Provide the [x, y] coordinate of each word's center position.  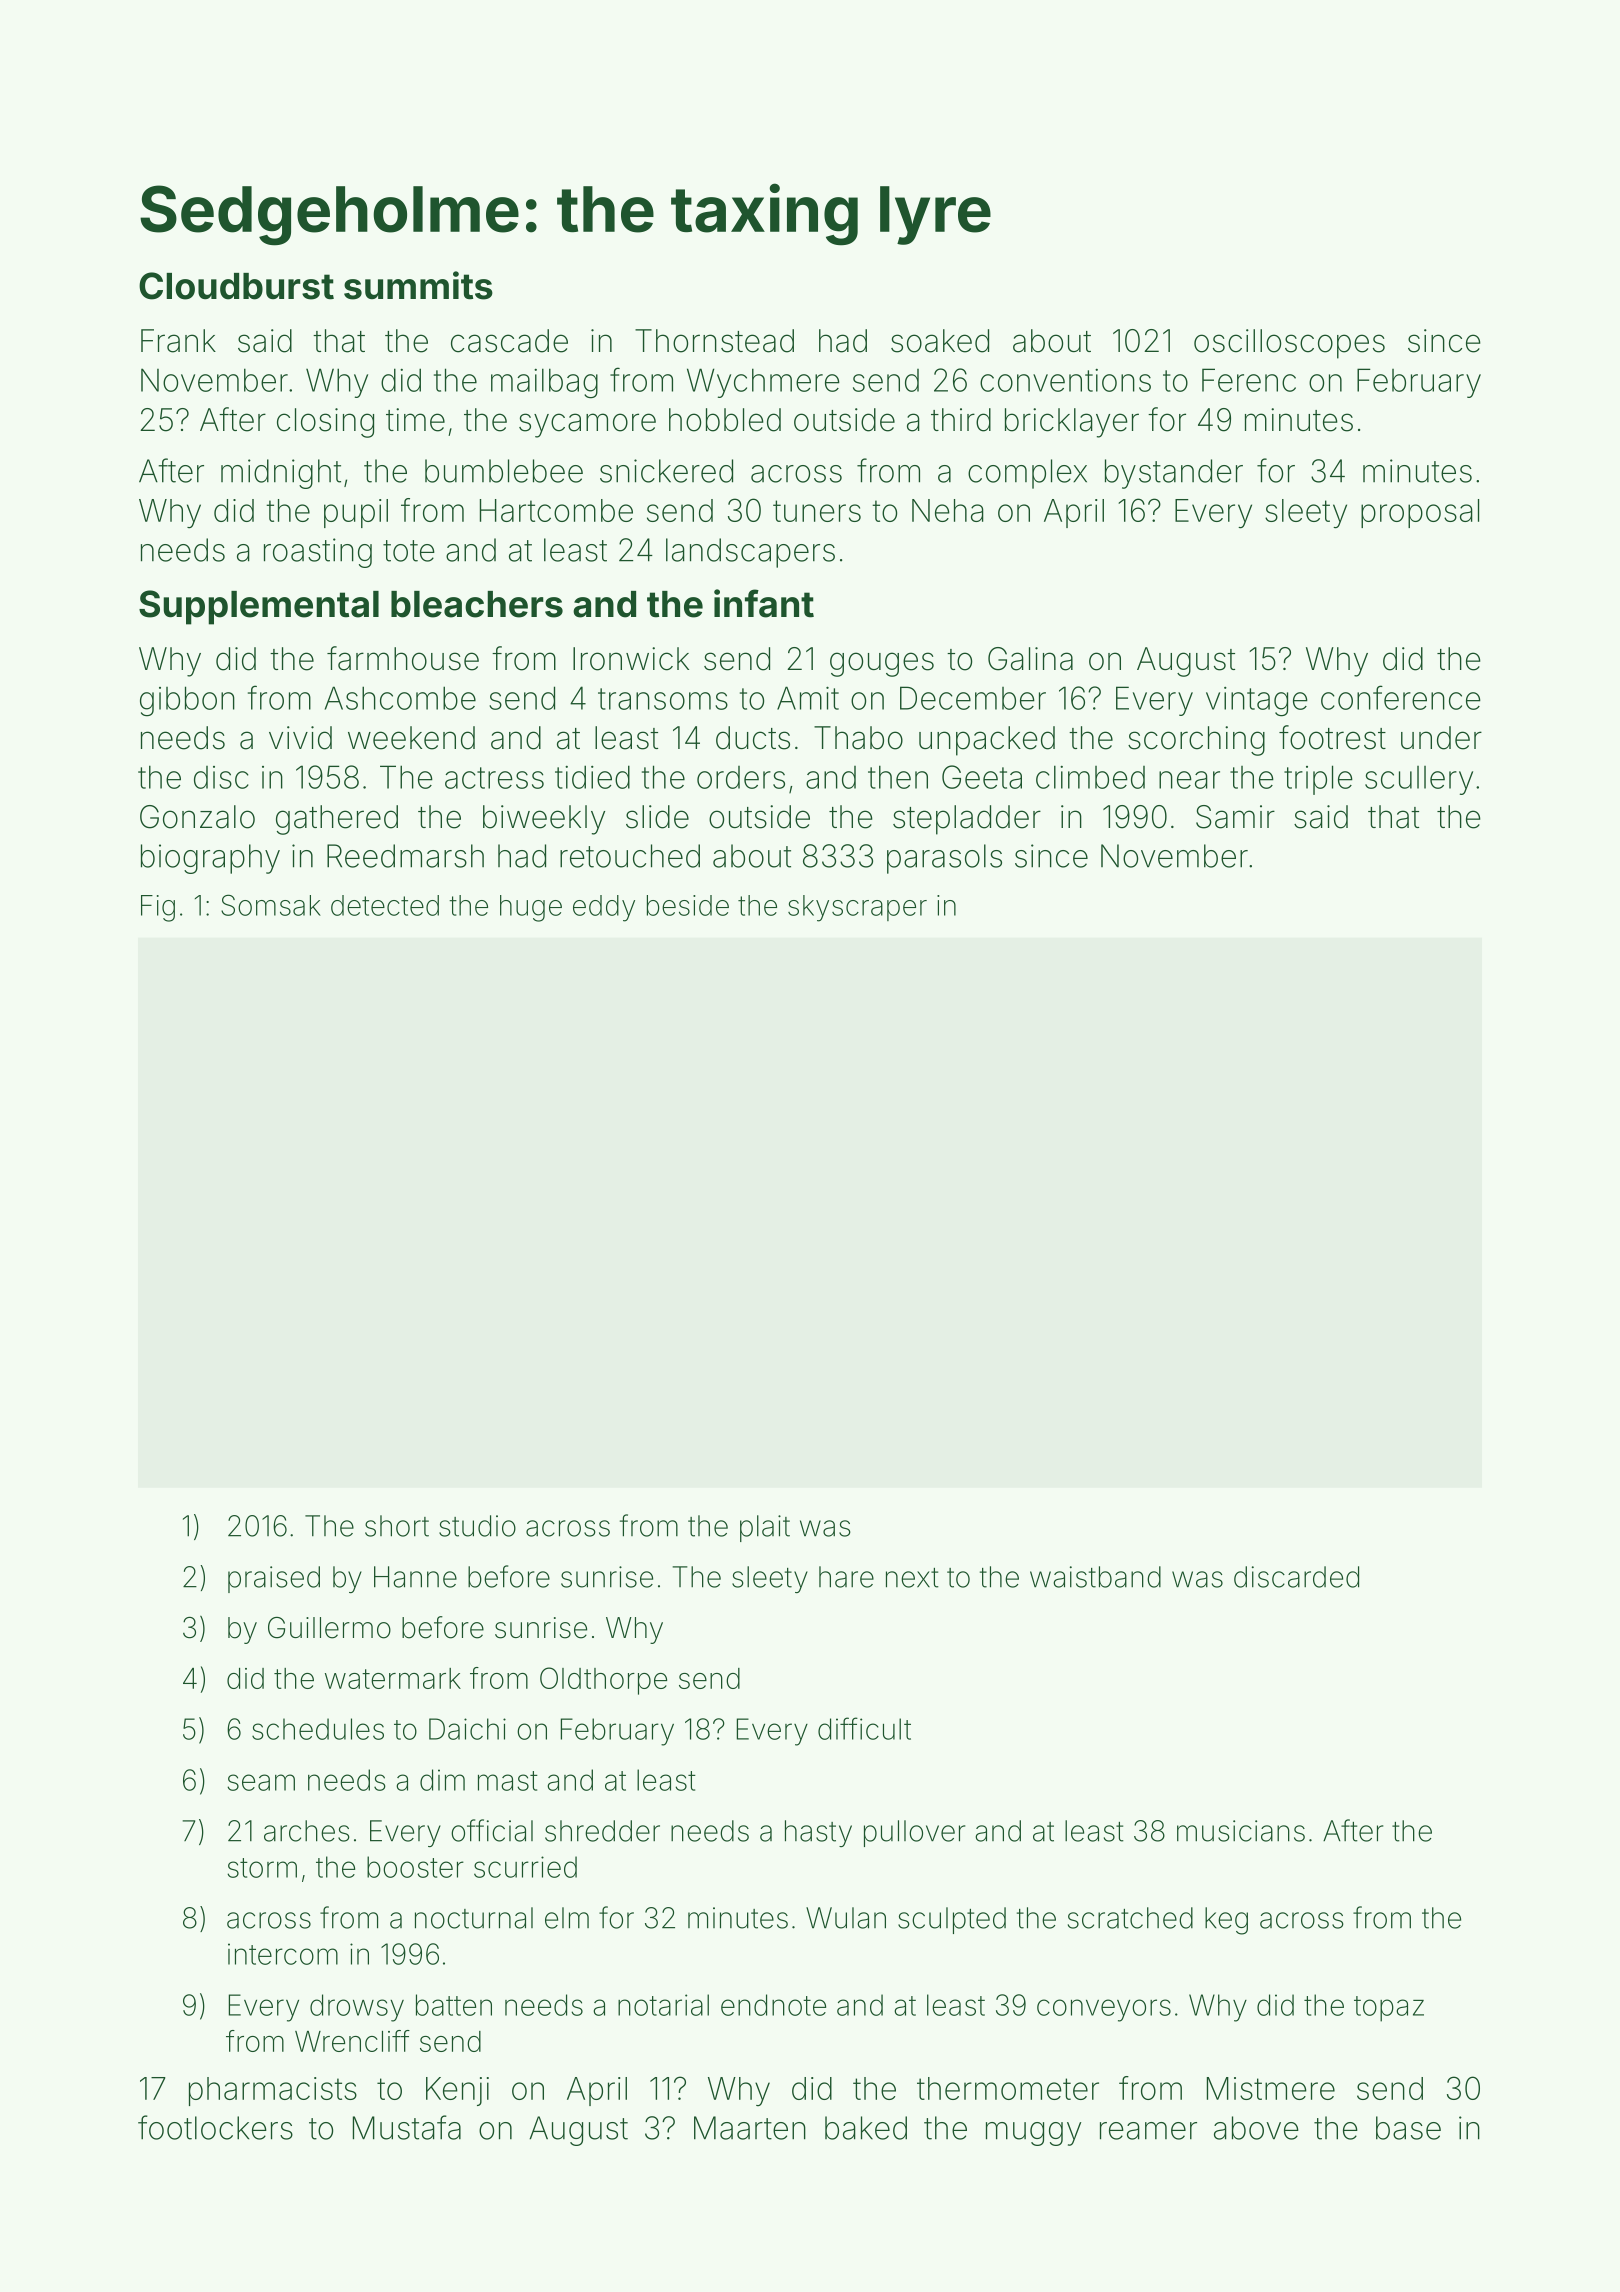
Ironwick [631, 659]
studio [477, 1526]
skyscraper [857, 908]
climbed [1090, 777]
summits [418, 285]
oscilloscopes [1289, 344]
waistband [1095, 1577]
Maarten [750, 2128]
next [912, 1578]
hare [846, 1577]
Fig [158, 908]
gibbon [187, 701]
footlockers [215, 2127]
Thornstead [714, 341]
